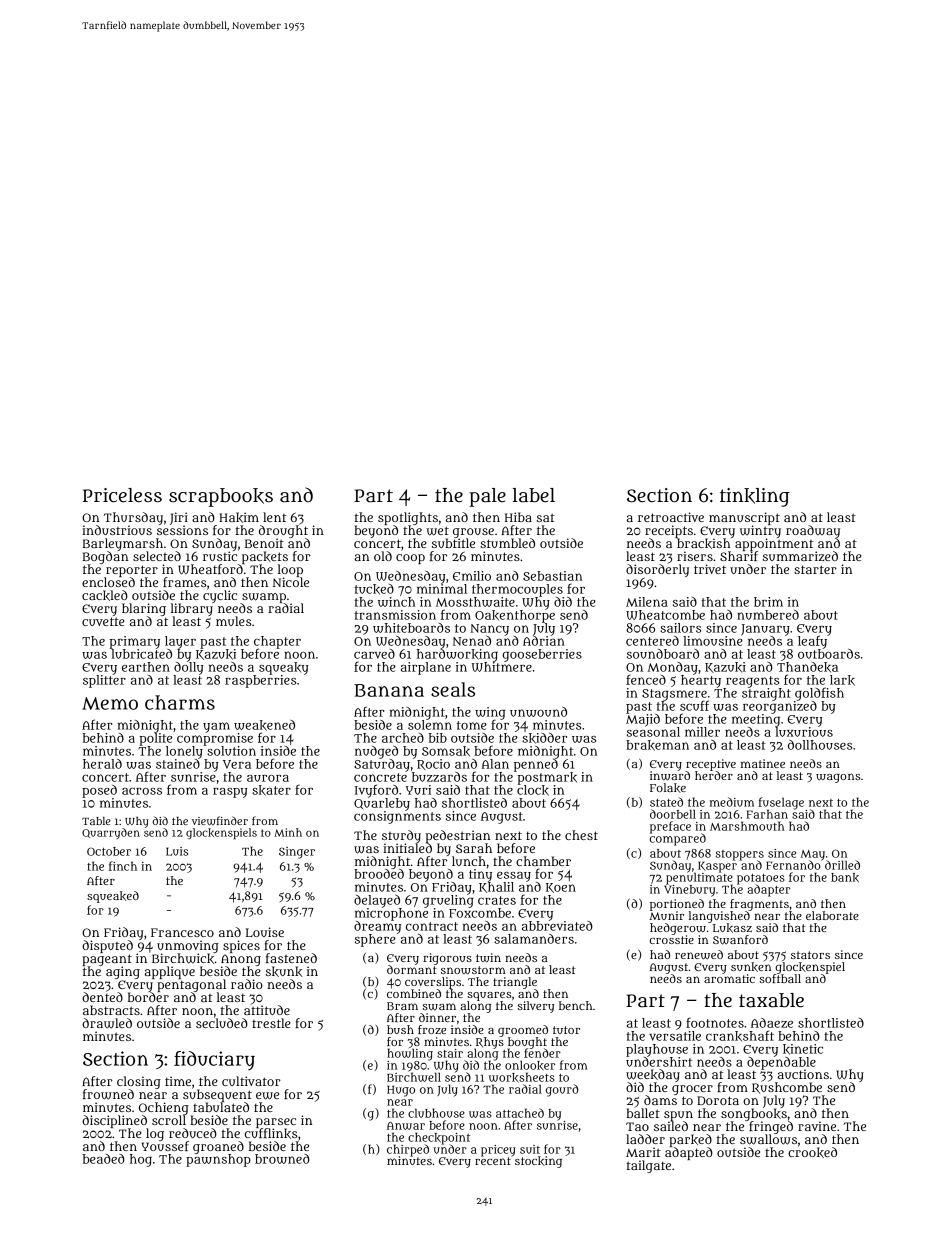 The height and width of the image is (1233, 952). What do you see at coordinates (819, 694) in the image?
I see `goldfish` at bounding box center [819, 694].
